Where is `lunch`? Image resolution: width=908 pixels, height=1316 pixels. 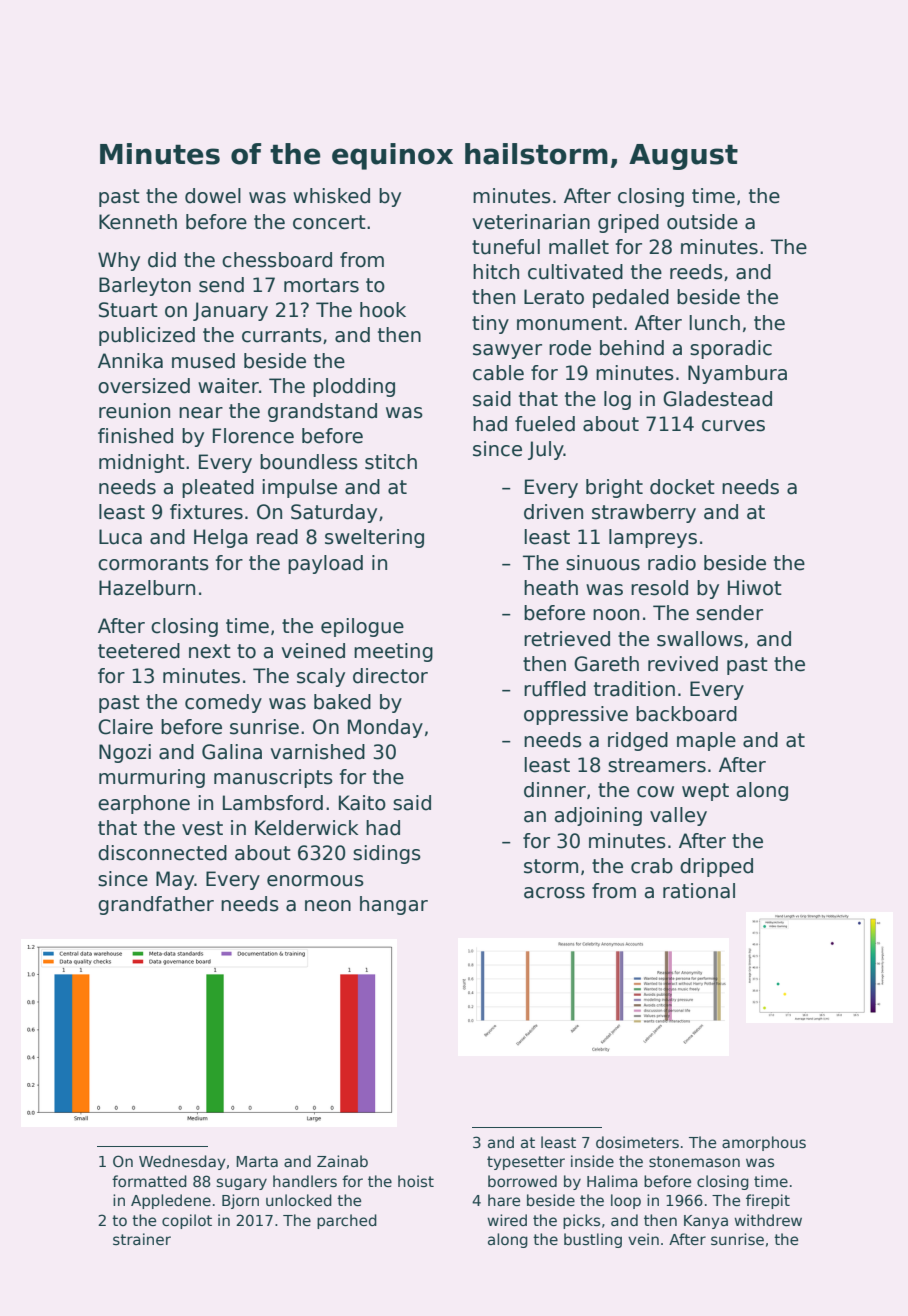
lunch is located at coordinates (714, 323).
